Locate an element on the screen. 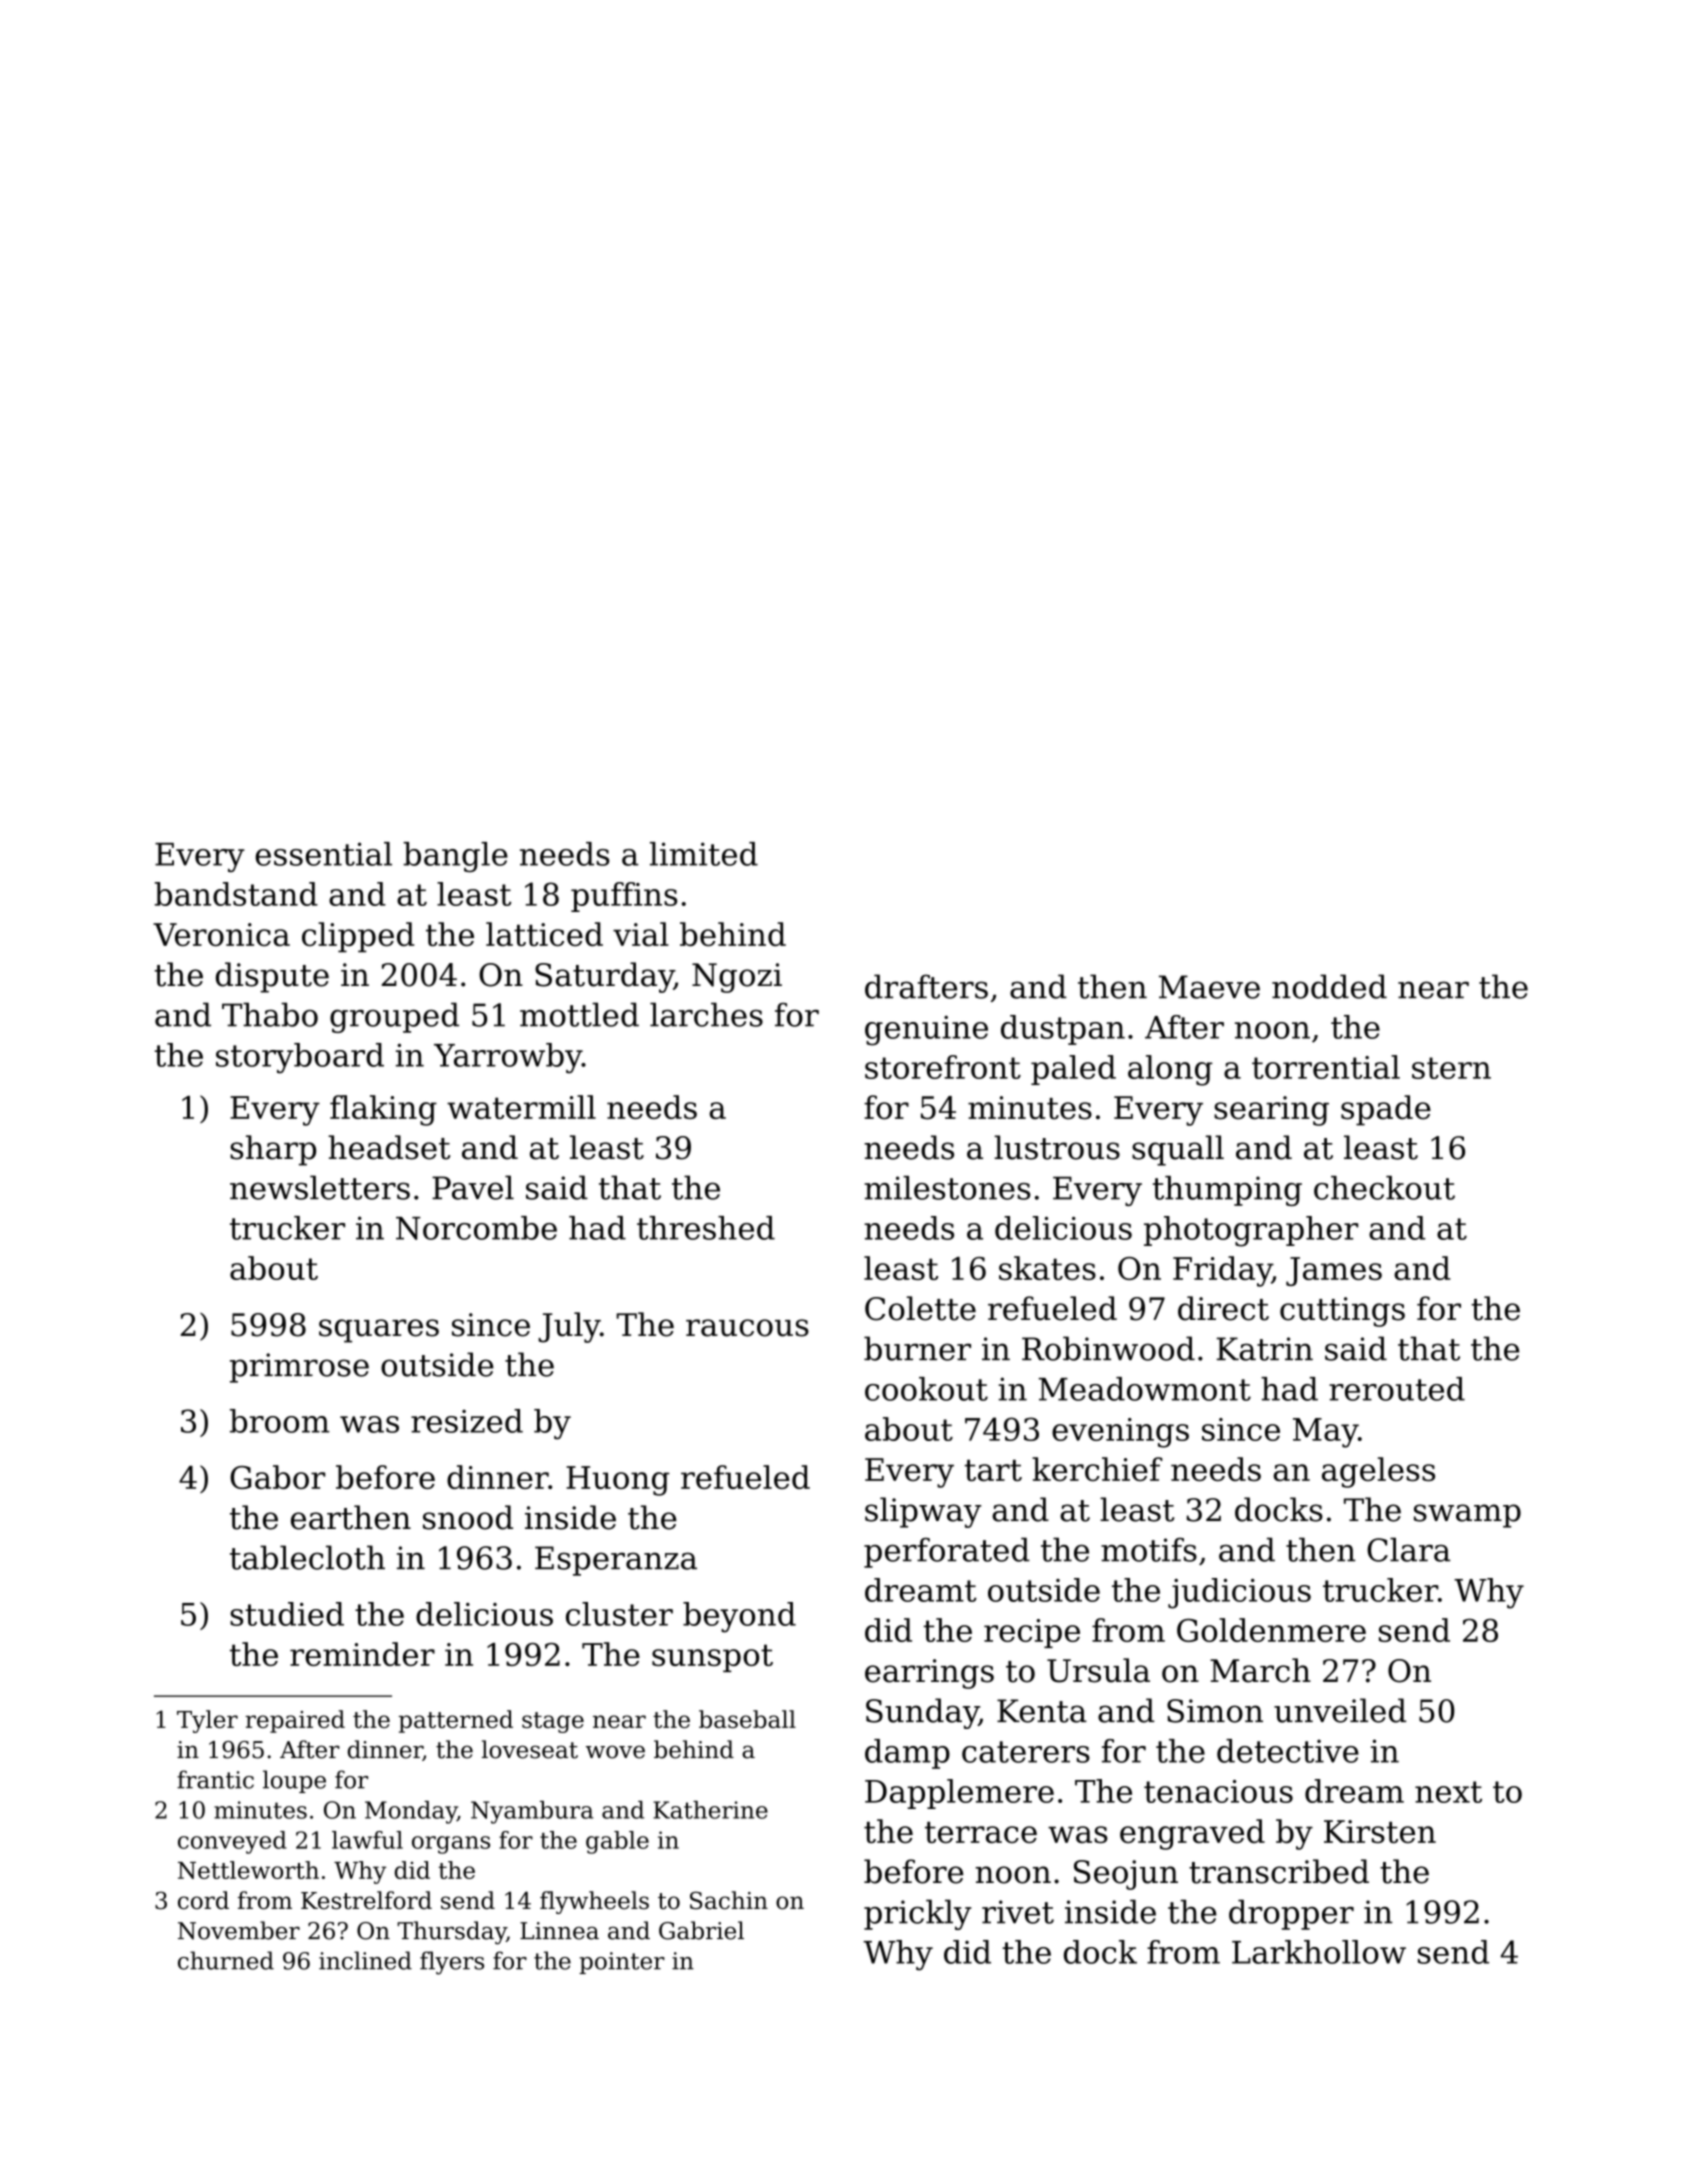 This screenshot has width=1683, height=2178. slipway is located at coordinates (923, 1512).
